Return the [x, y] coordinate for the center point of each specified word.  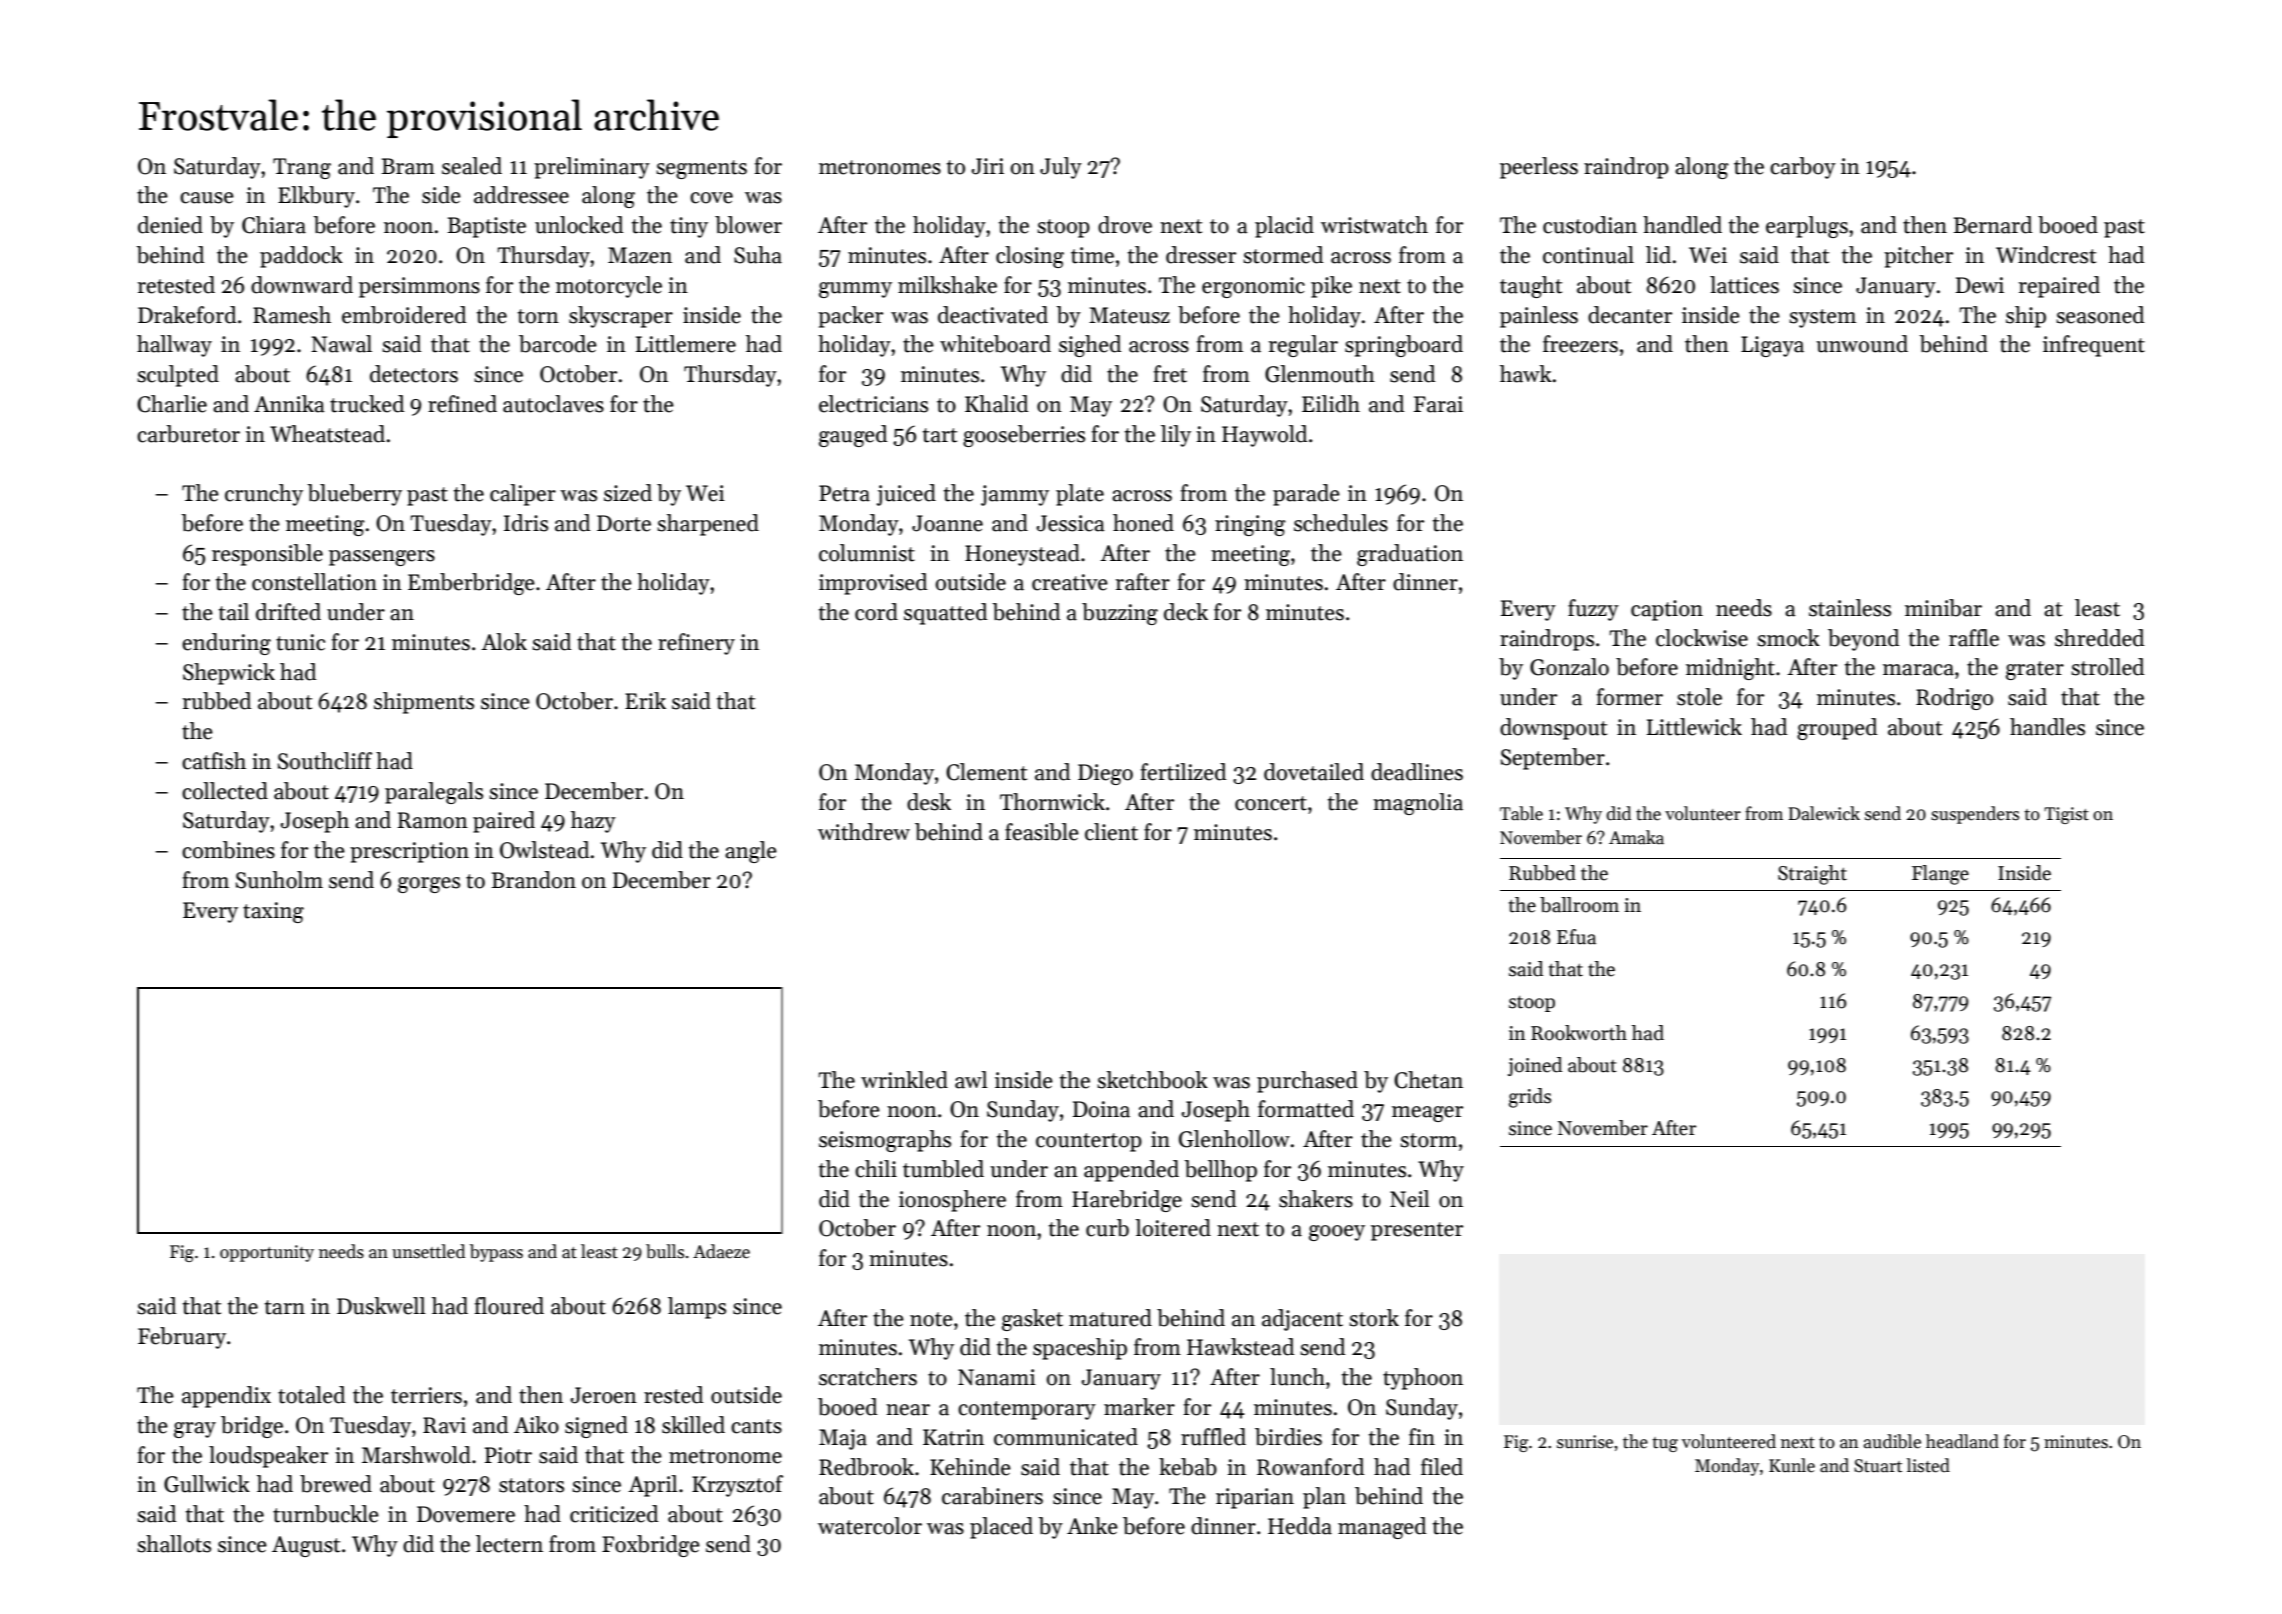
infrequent [2094, 346]
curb [1107, 1228]
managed [1382, 1528]
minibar [1943, 608]
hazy [593, 822]
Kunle [1792, 1465]
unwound [1862, 344]
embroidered [404, 315]
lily [1176, 436]
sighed [1090, 346]
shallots [174, 1544]
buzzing [1120, 614]
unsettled [428, 1251]
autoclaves [553, 404]
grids [1530, 1098]
